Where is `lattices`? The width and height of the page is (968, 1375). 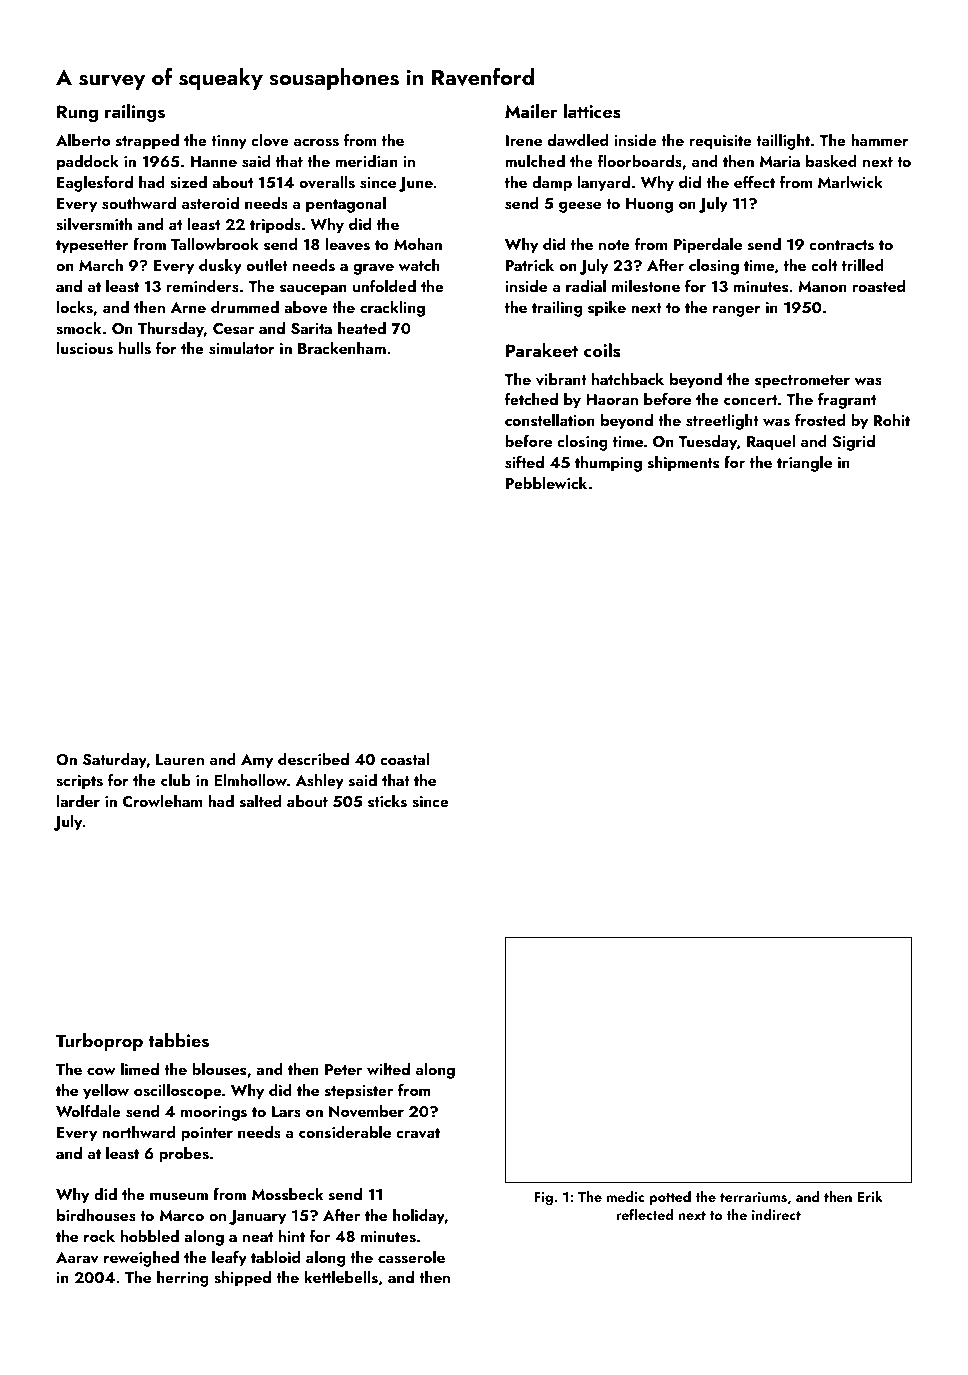 lattices is located at coordinates (592, 111).
